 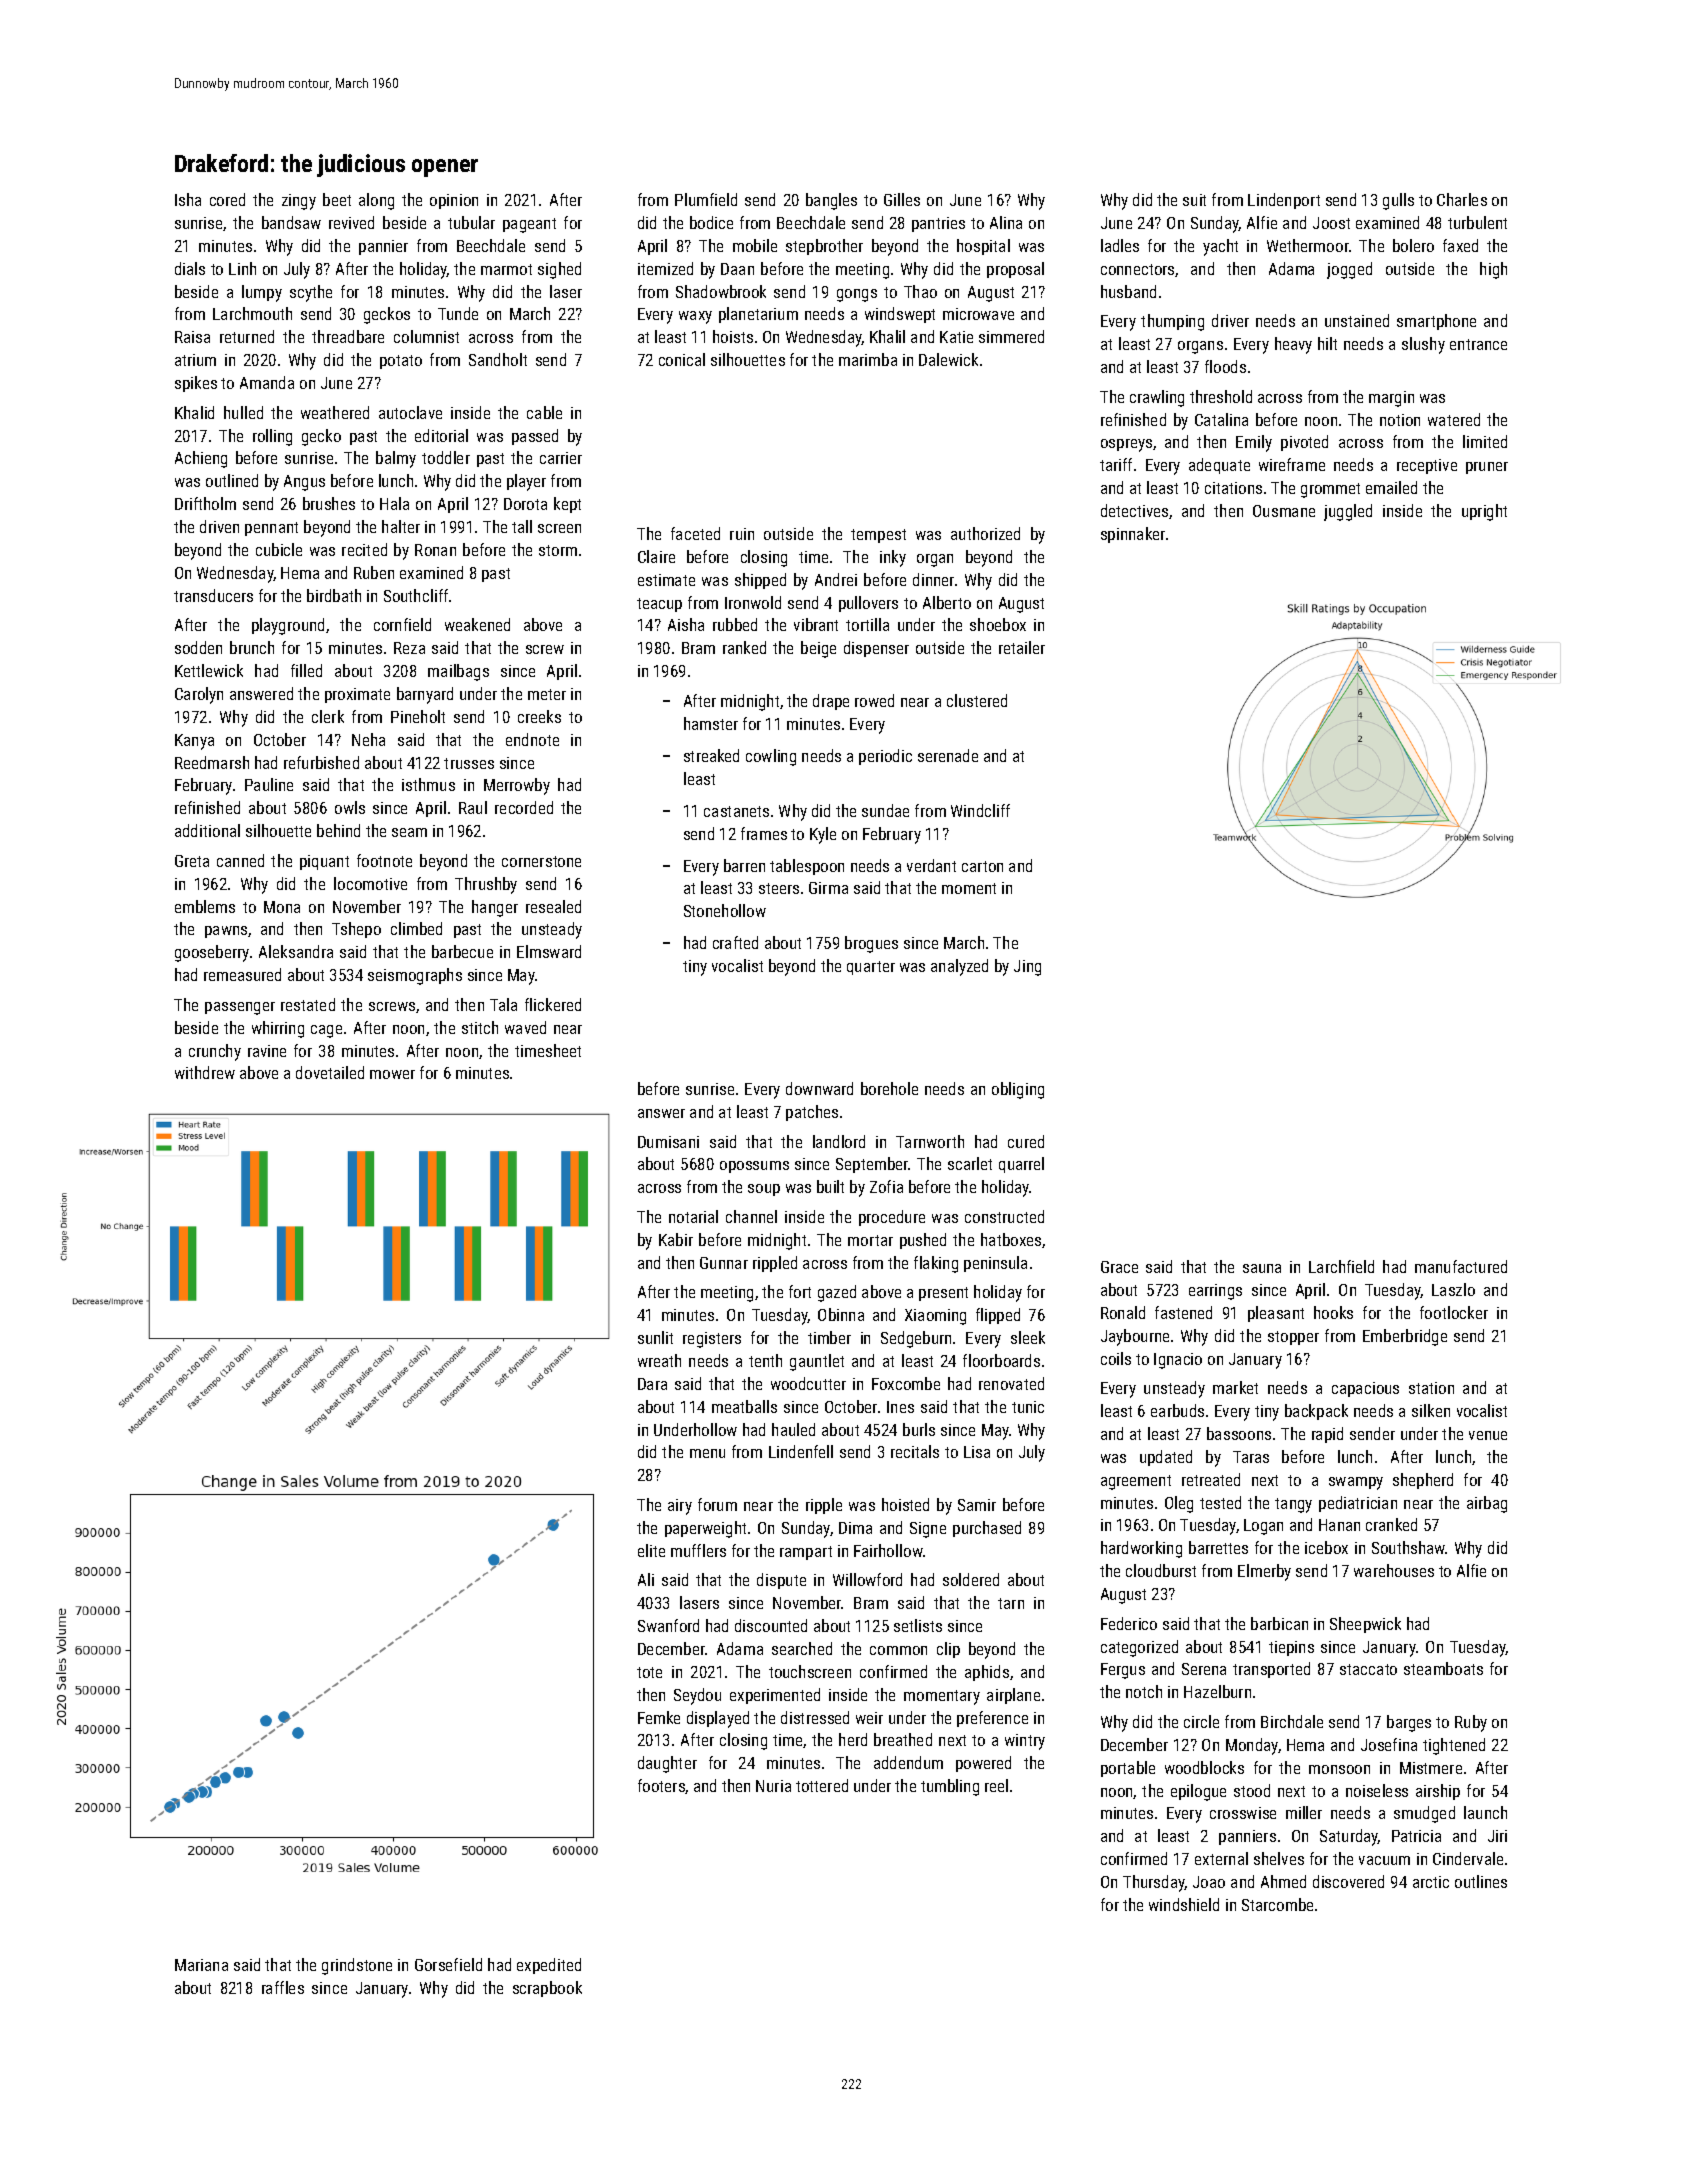 What do you see at coordinates (356, 930) in the screenshot?
I see `Tshepo` at bounding box center [356, 930].
